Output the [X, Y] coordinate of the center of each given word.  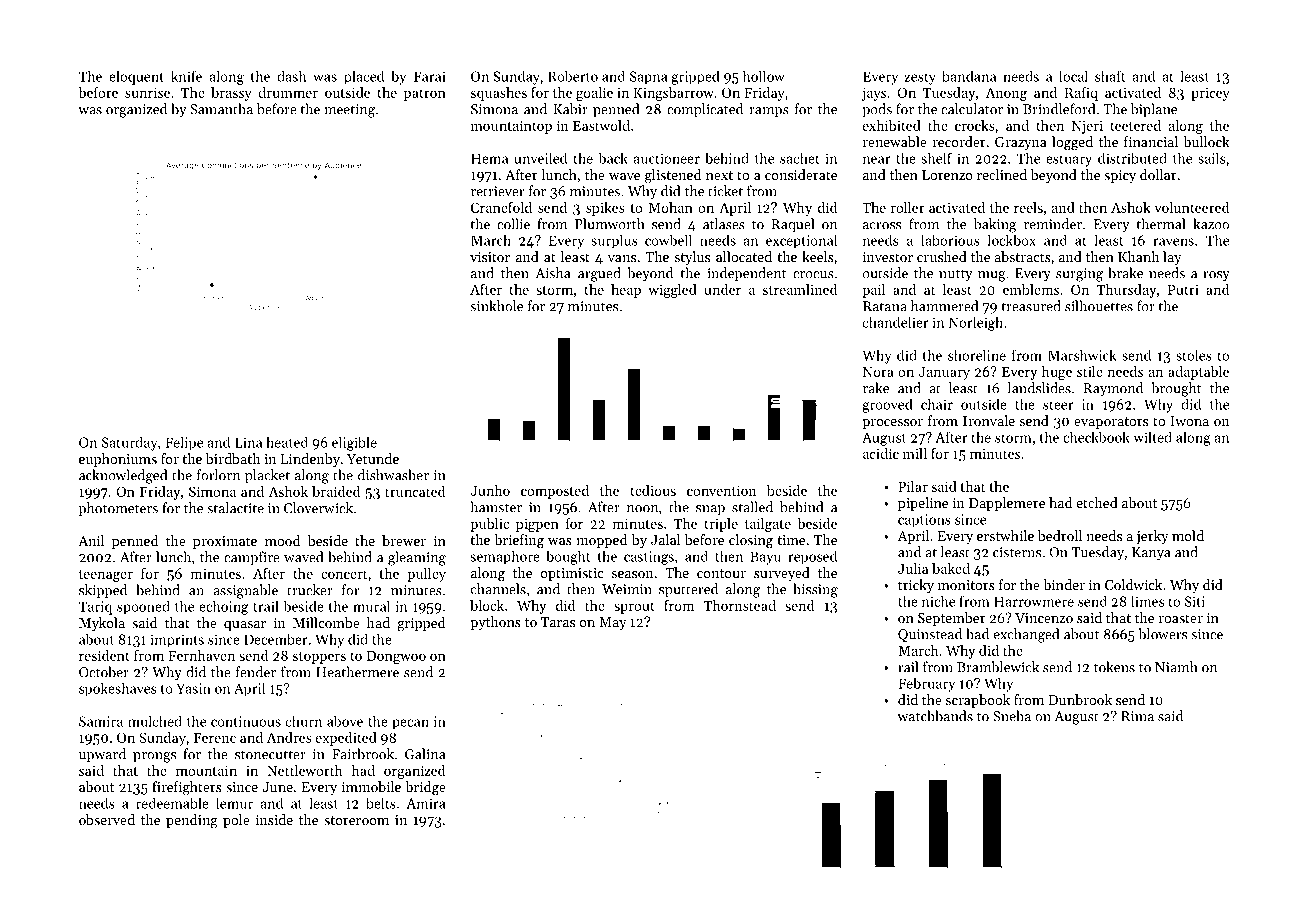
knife [186, 76]
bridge [425, 788]
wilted [1152, 437]
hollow [764, 76]
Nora [878, 372]
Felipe [184, 443]
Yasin [193, 688]
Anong [1006, 94]
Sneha [1012, 716]
